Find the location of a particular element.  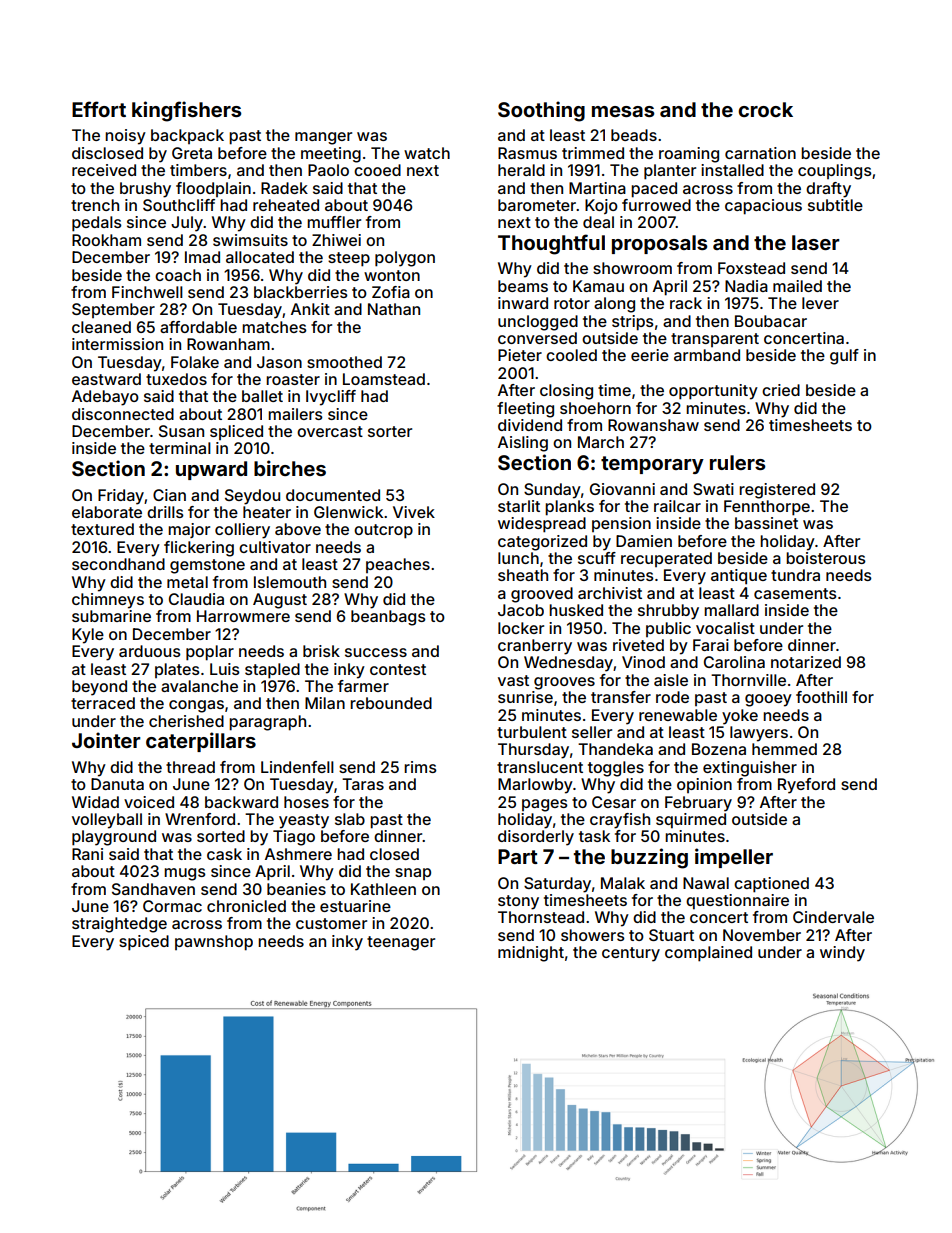

toggles is located at coordinates (616, 769).
